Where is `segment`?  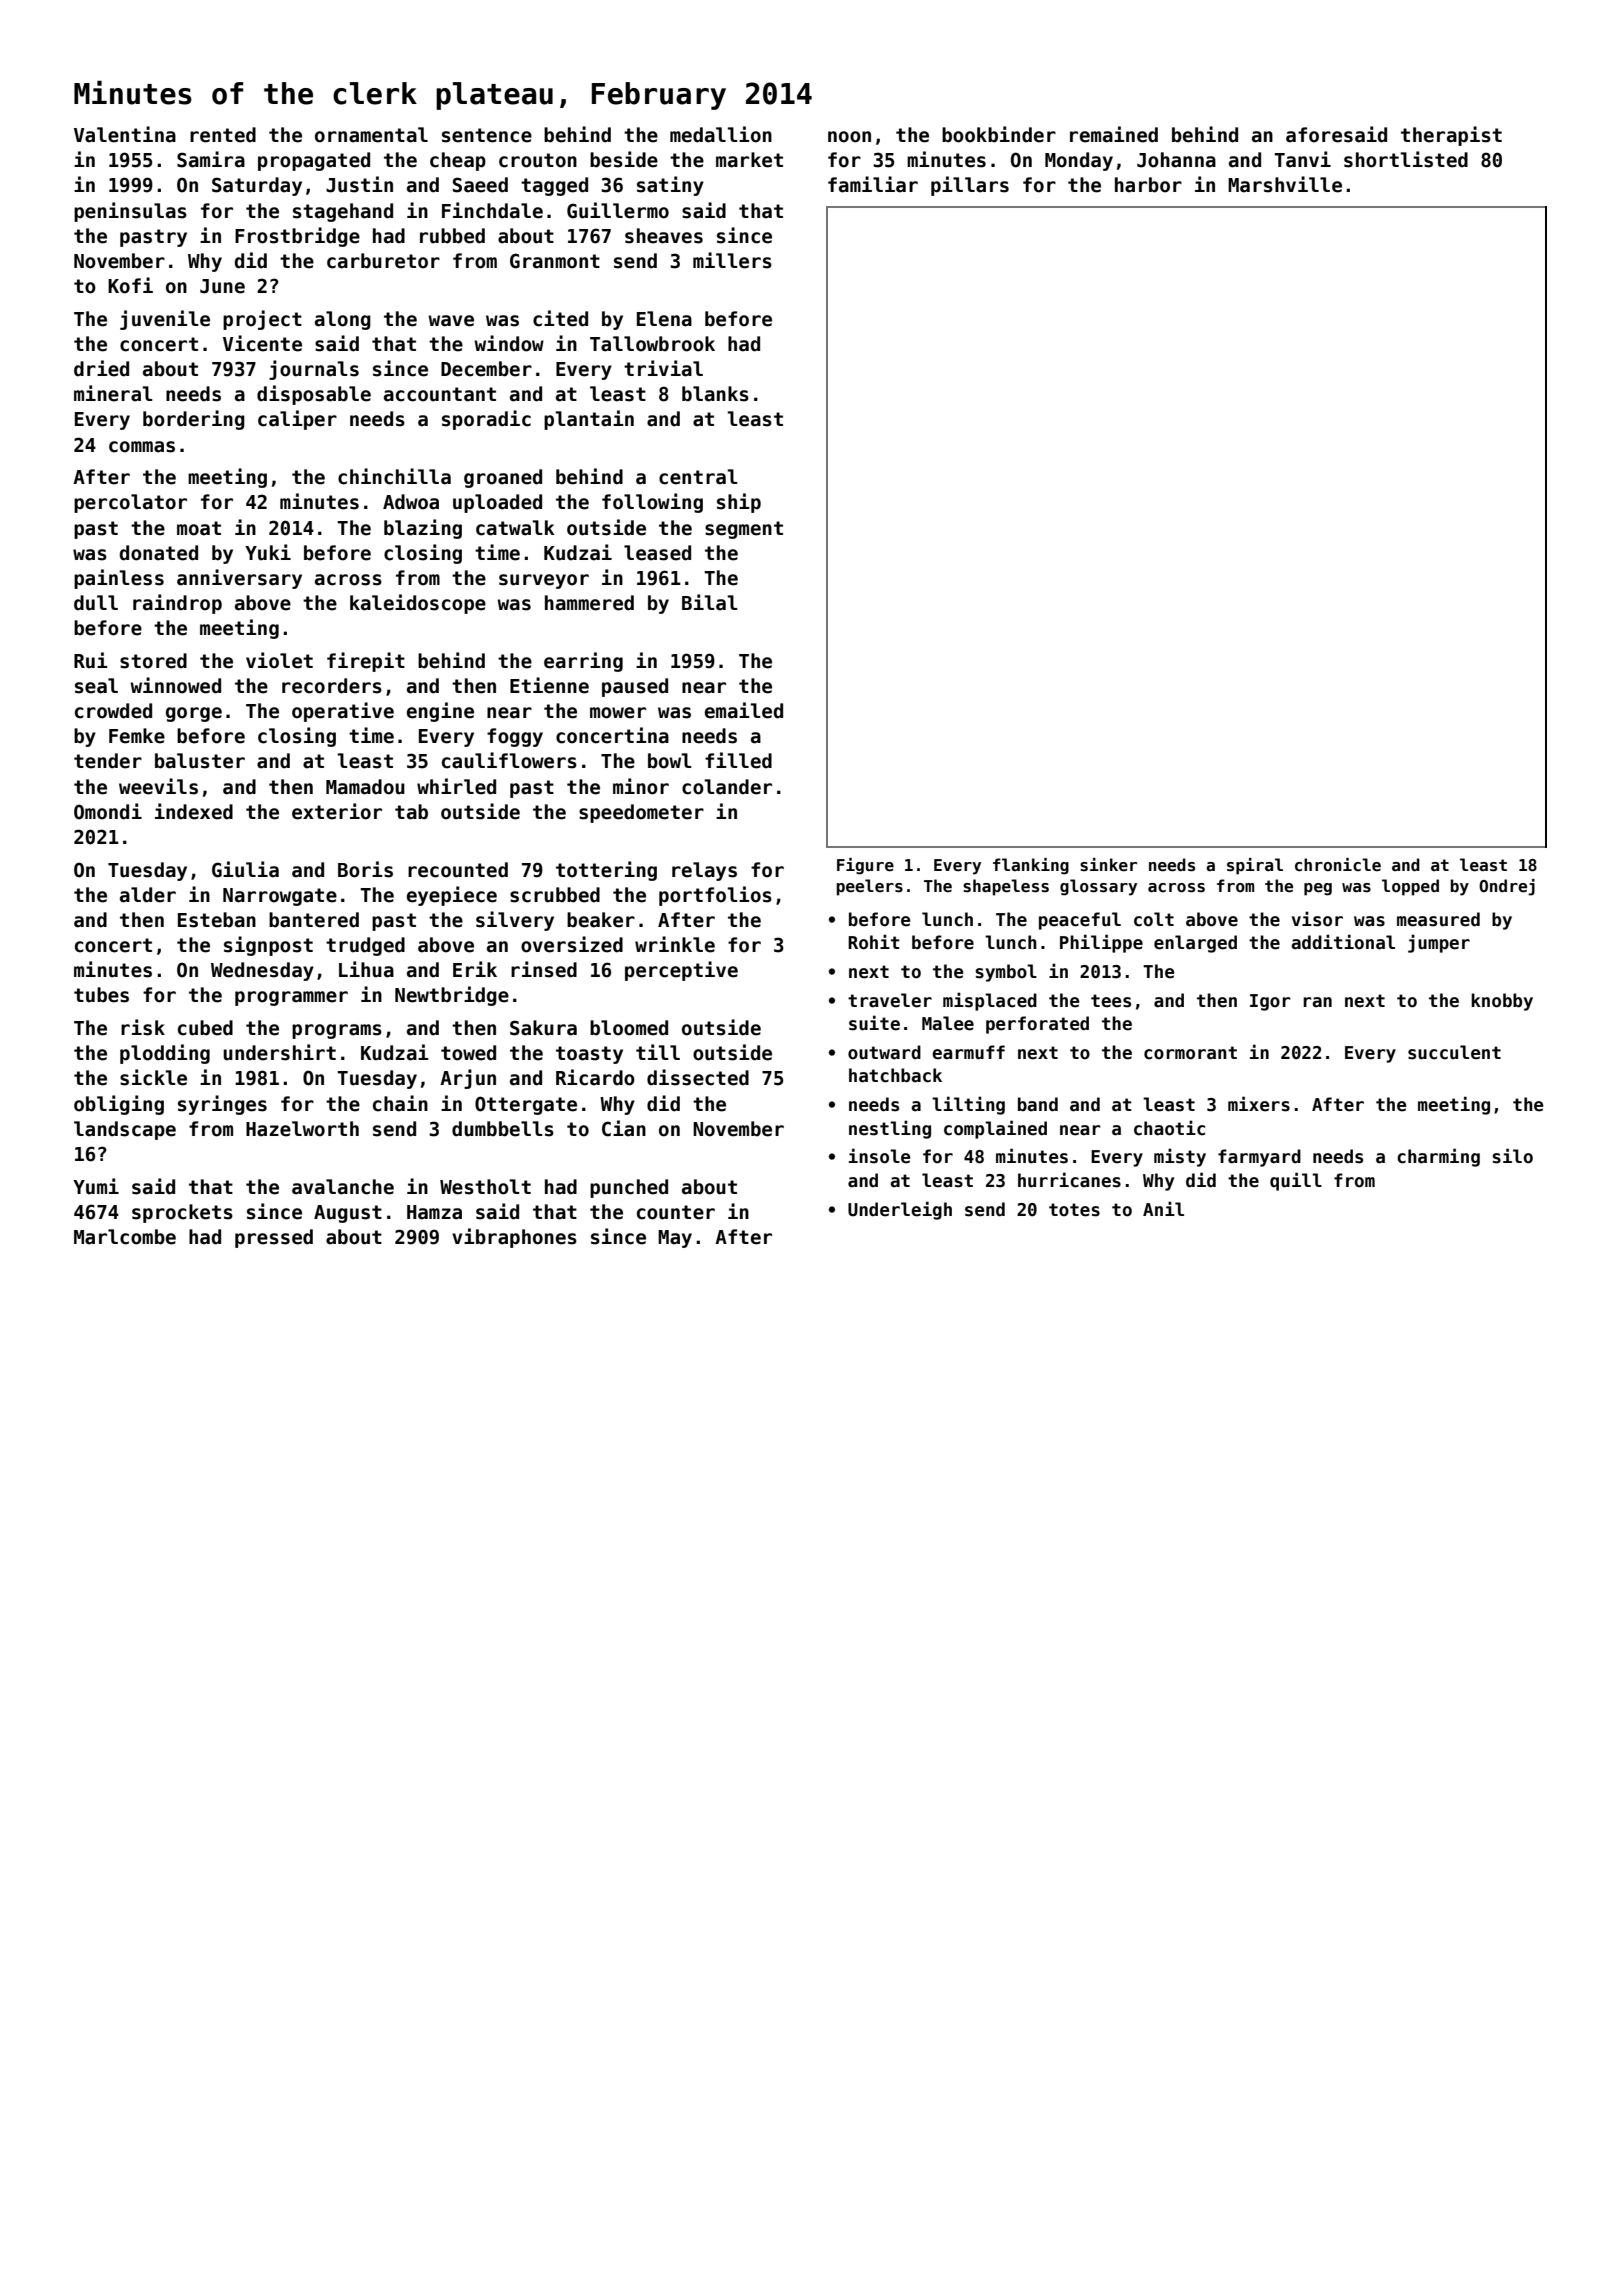
segment is located at coordinates (744, 530).
